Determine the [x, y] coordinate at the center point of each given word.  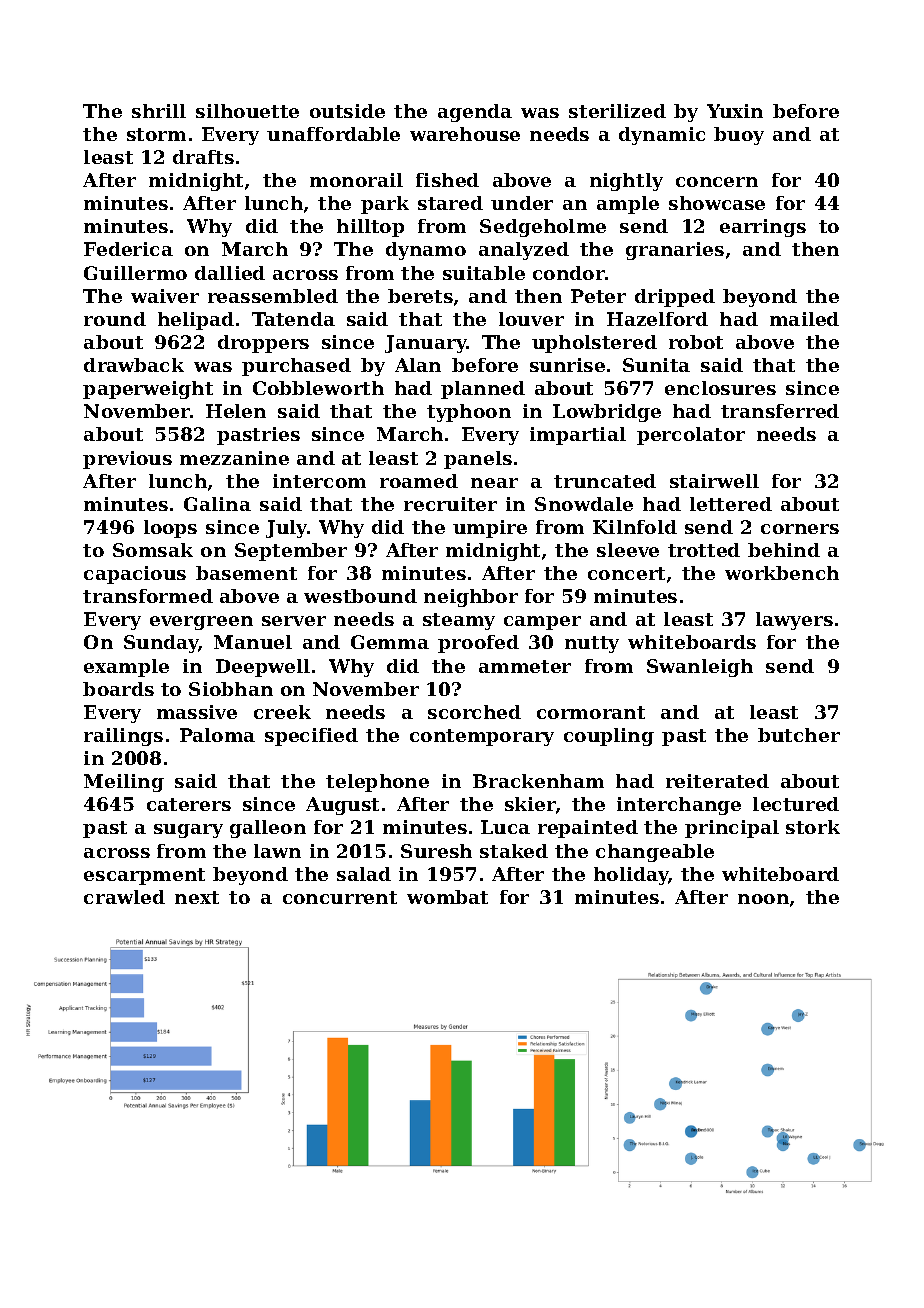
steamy [459, 621]
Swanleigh [700, 668]
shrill [159, 111]
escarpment [144, 876]
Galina [217, 504]
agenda [475, 113]
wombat [447, 897]
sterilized [617, 111]
